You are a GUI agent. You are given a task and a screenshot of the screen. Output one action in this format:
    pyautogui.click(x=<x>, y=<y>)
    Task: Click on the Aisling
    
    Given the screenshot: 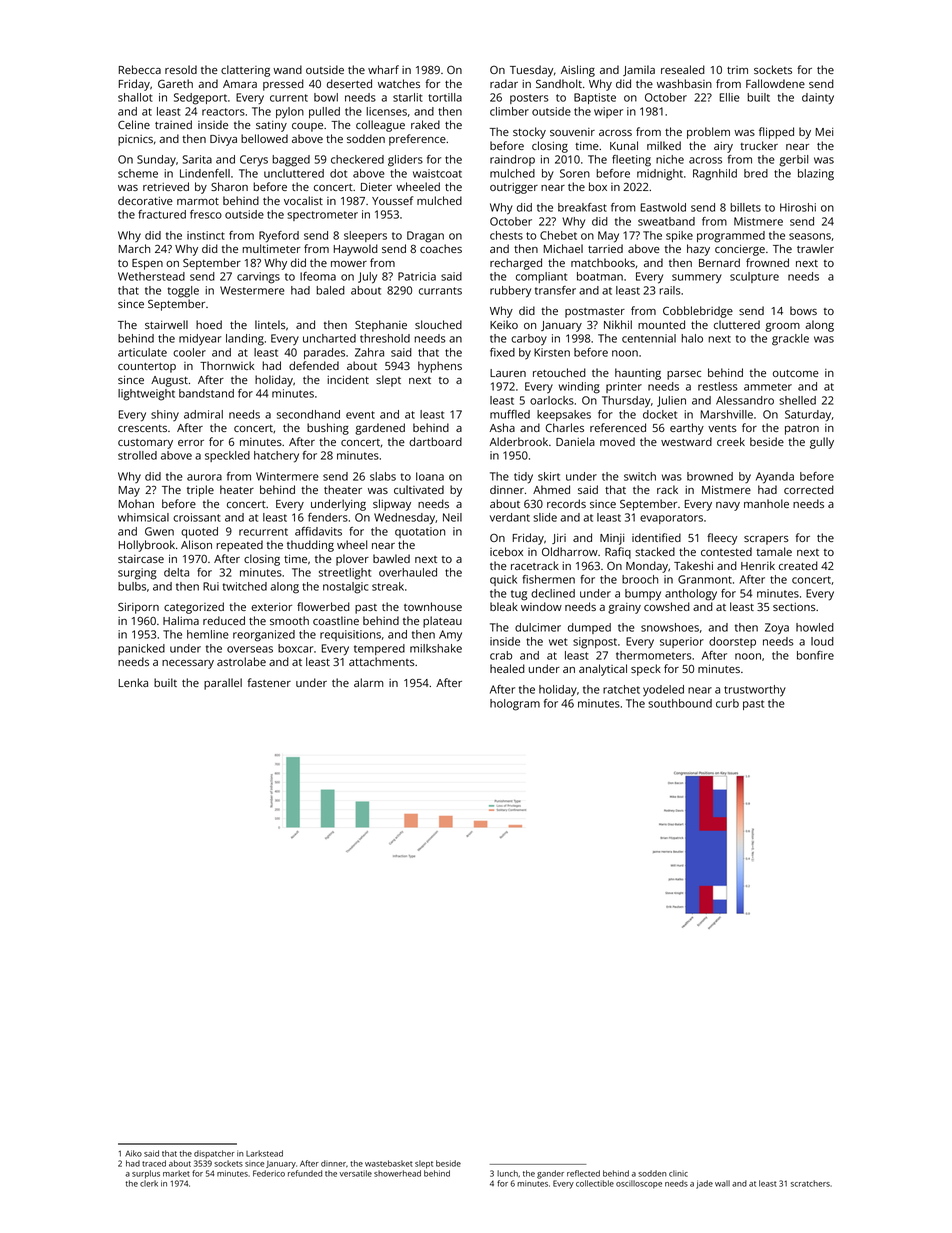 What is the action you would take?
    pyautogui.click(x=578, y=71)
